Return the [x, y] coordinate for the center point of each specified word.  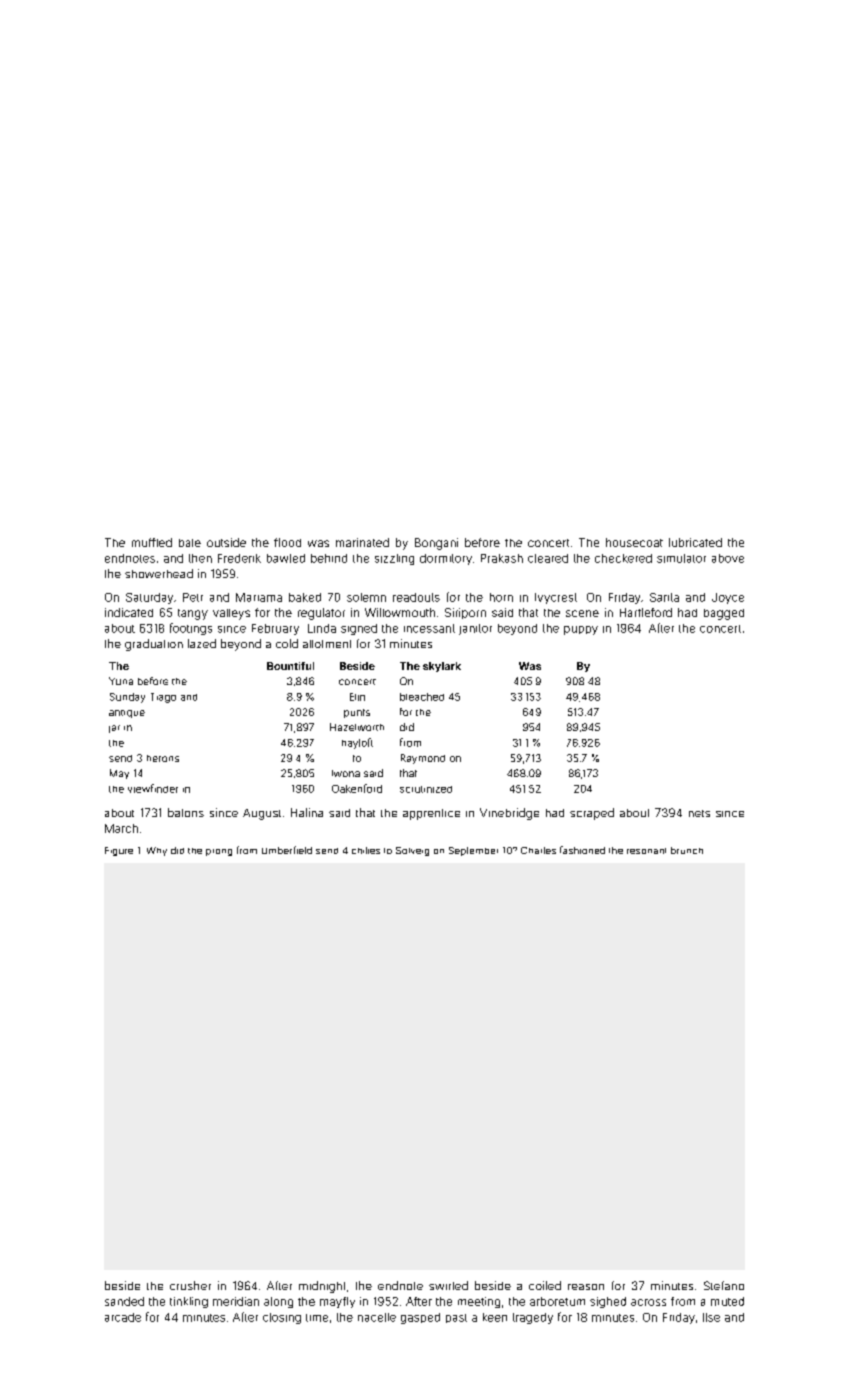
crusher [190, 1285]
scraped [592, 814]
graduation [154, 645]
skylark [442, 667]
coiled [545, 1285]
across [648, 1302]
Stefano [724, 1285]
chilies [366, 850]
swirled [448, 1285]
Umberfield [287, 850]
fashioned [582, 850]
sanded [124, 1301]
